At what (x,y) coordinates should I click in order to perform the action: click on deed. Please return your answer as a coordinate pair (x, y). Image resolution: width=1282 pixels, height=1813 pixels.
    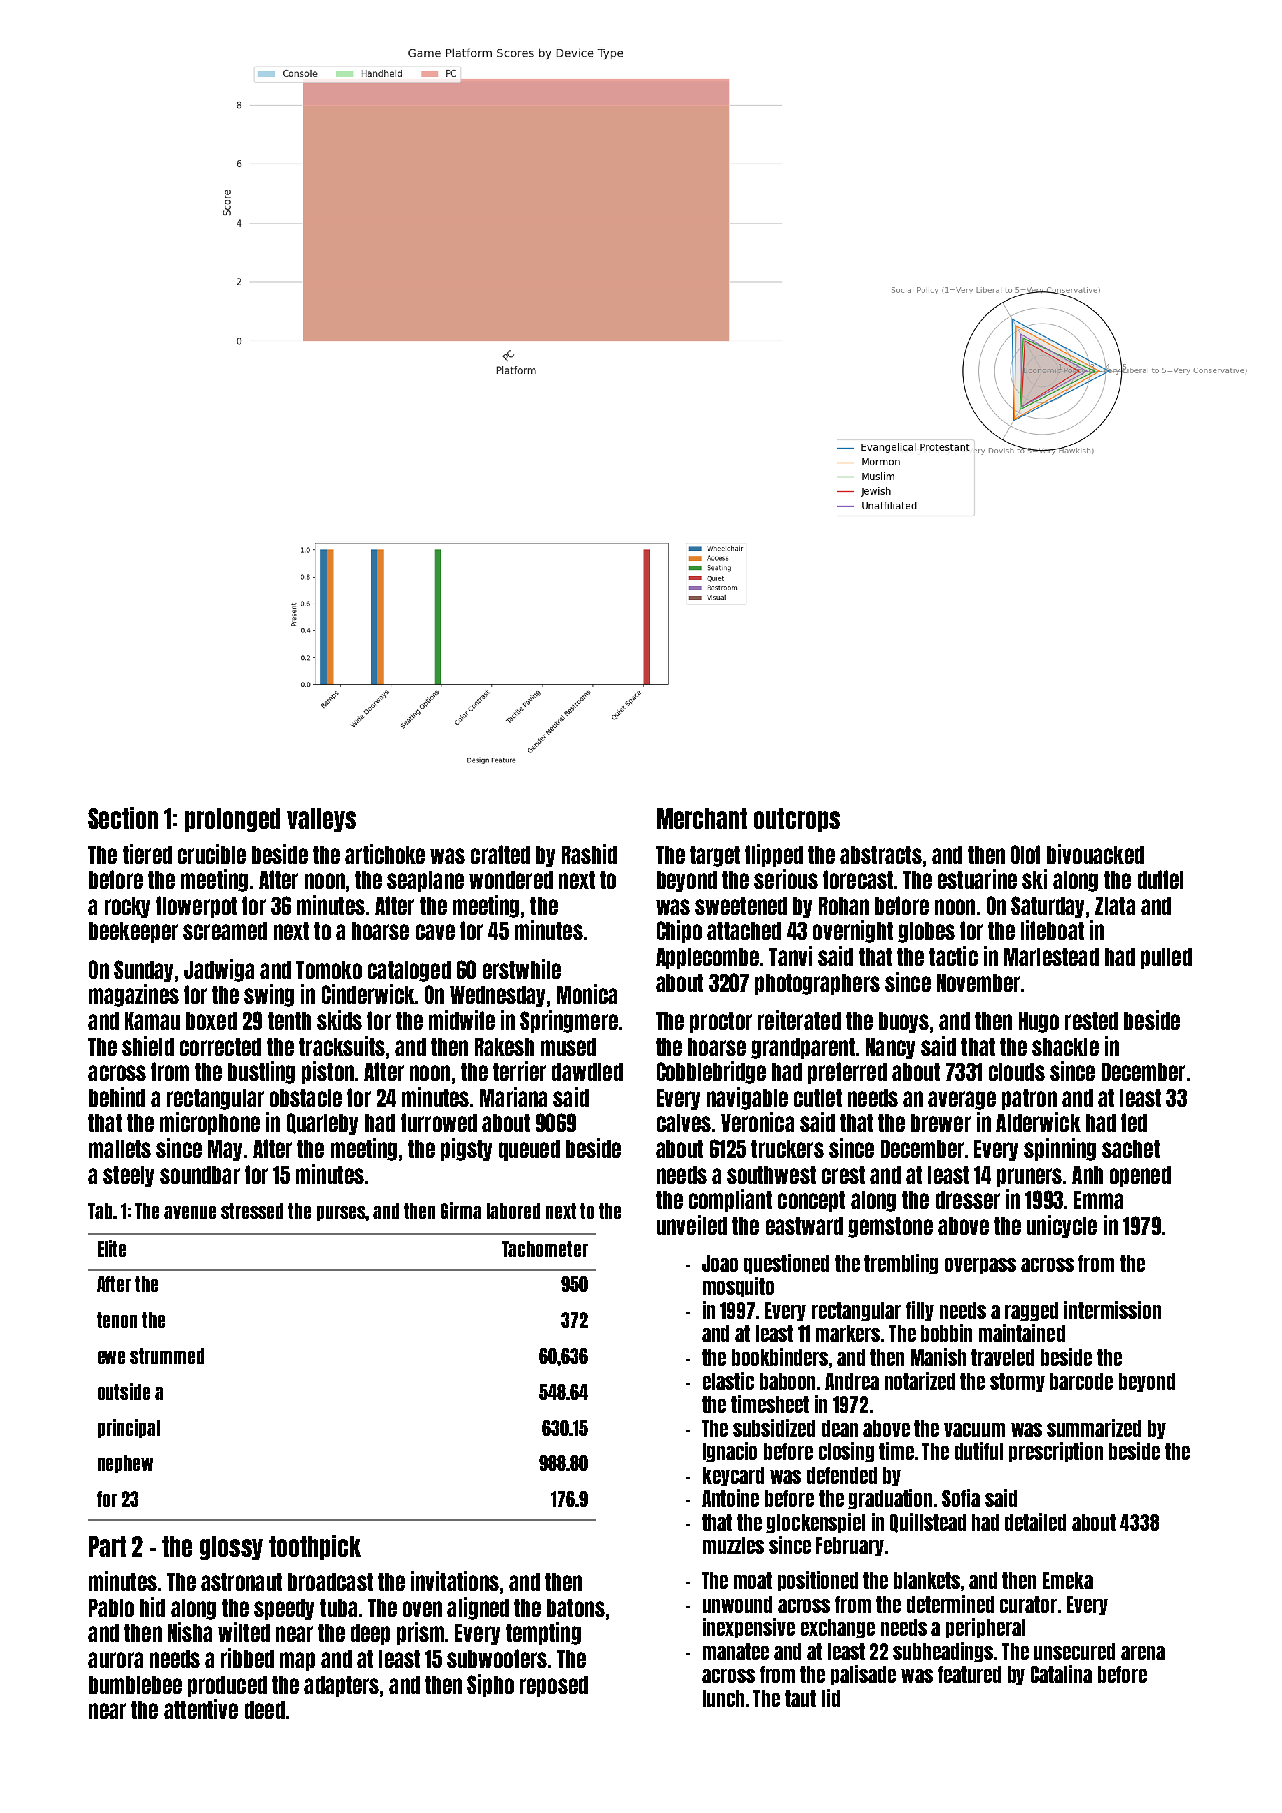
    Looking at the image, I should click on (265, 1710).
